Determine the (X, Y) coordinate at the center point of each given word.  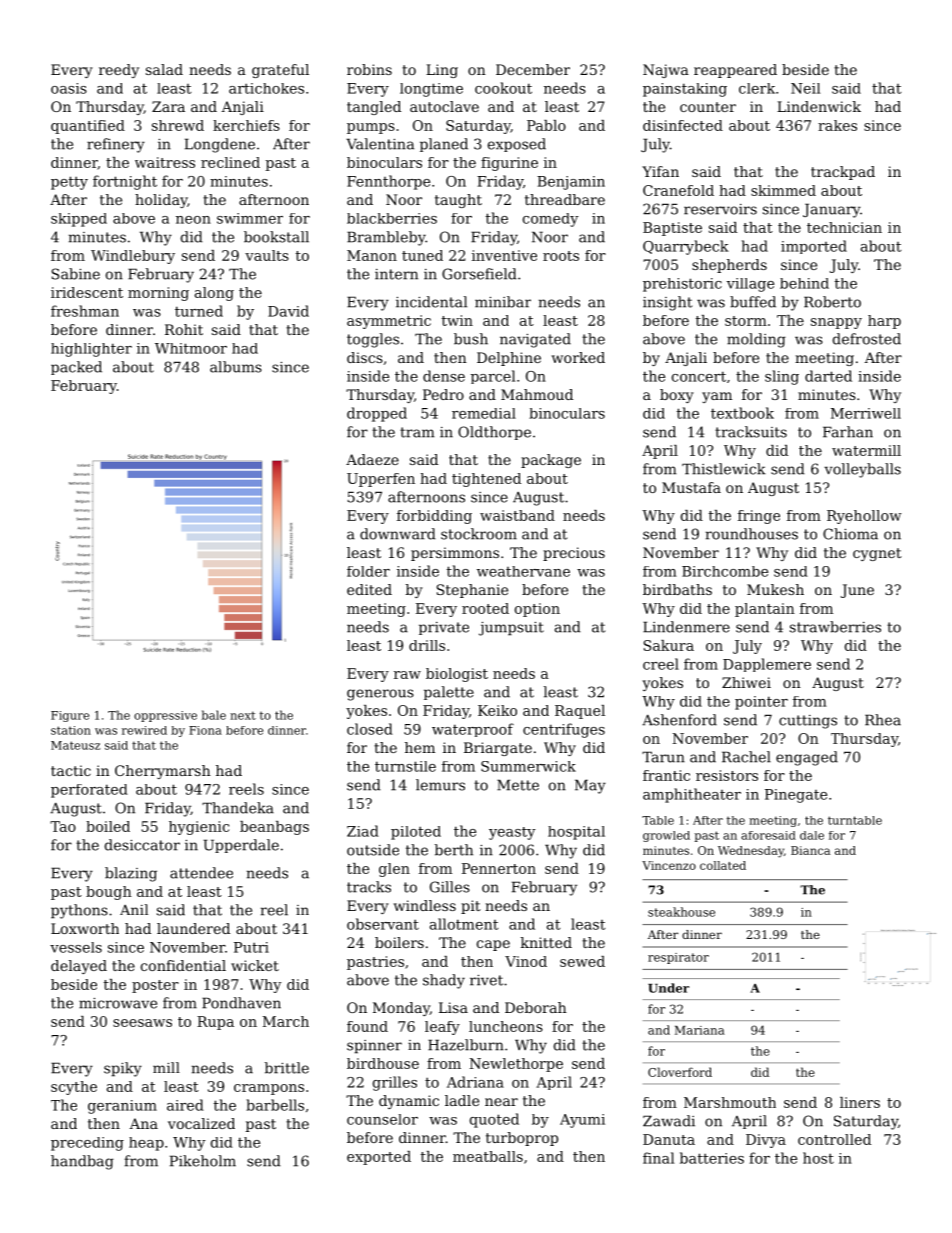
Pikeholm (203, 1161)
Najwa (666, 71)
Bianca (810, 850)
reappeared (735, 71)
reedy (119, 71)
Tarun (663, 757)
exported (379, 1158)
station (71, 730)
